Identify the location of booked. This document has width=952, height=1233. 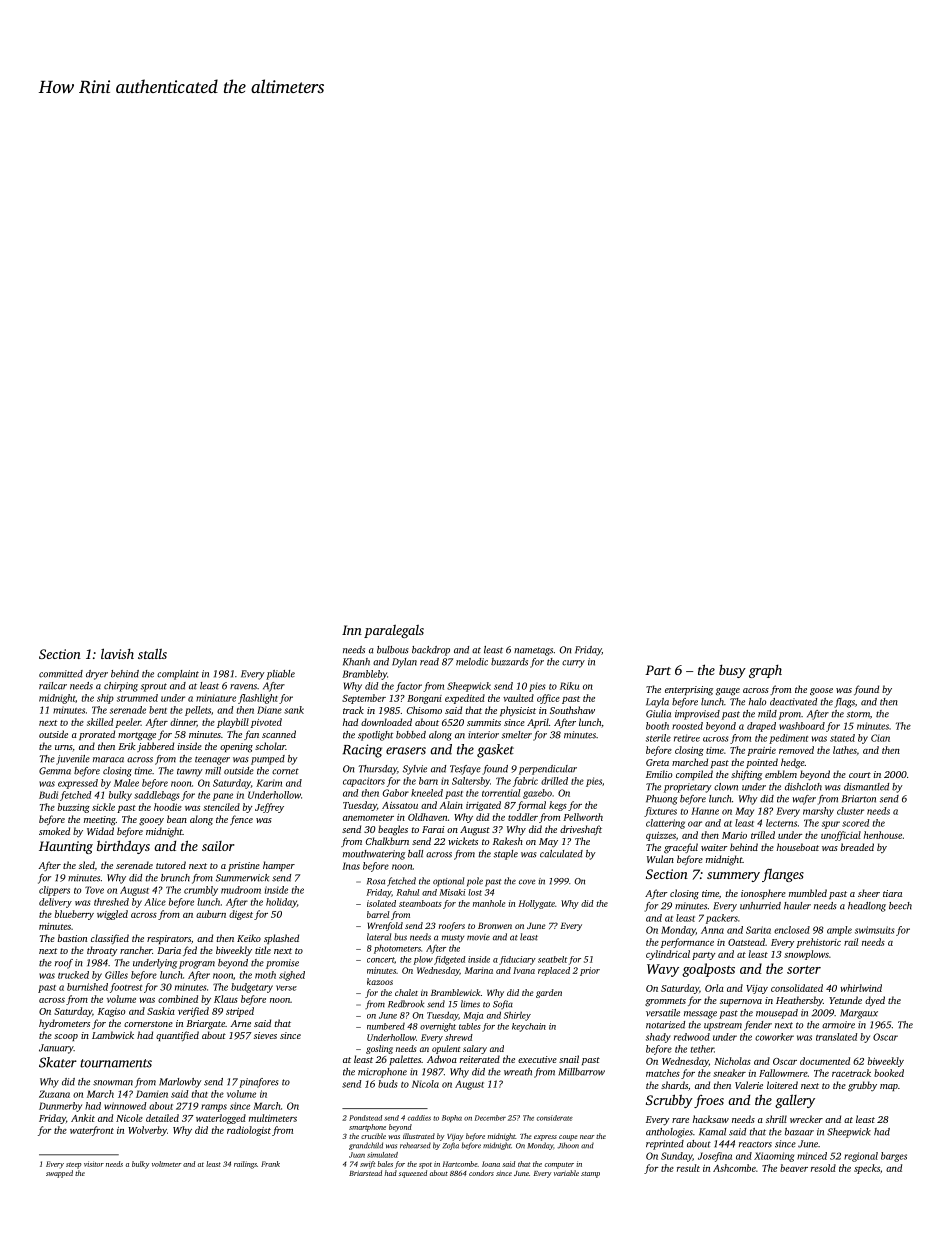
(889, 1073).
